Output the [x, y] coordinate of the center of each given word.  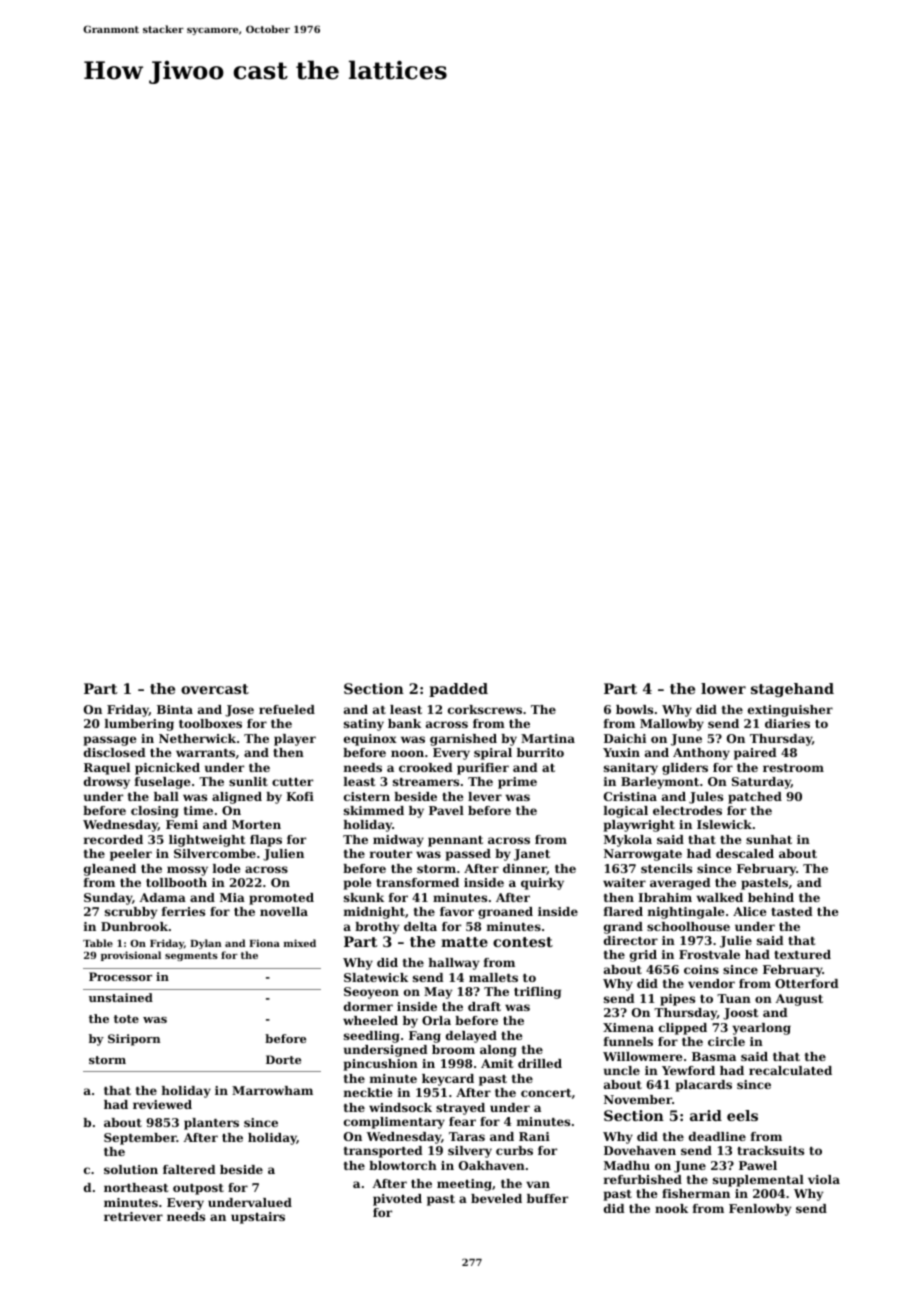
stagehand [792, 690]
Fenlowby [760, 1210]
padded [458, 690]
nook [671, 1208]
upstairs [258, 1218]
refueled [287, 709]
